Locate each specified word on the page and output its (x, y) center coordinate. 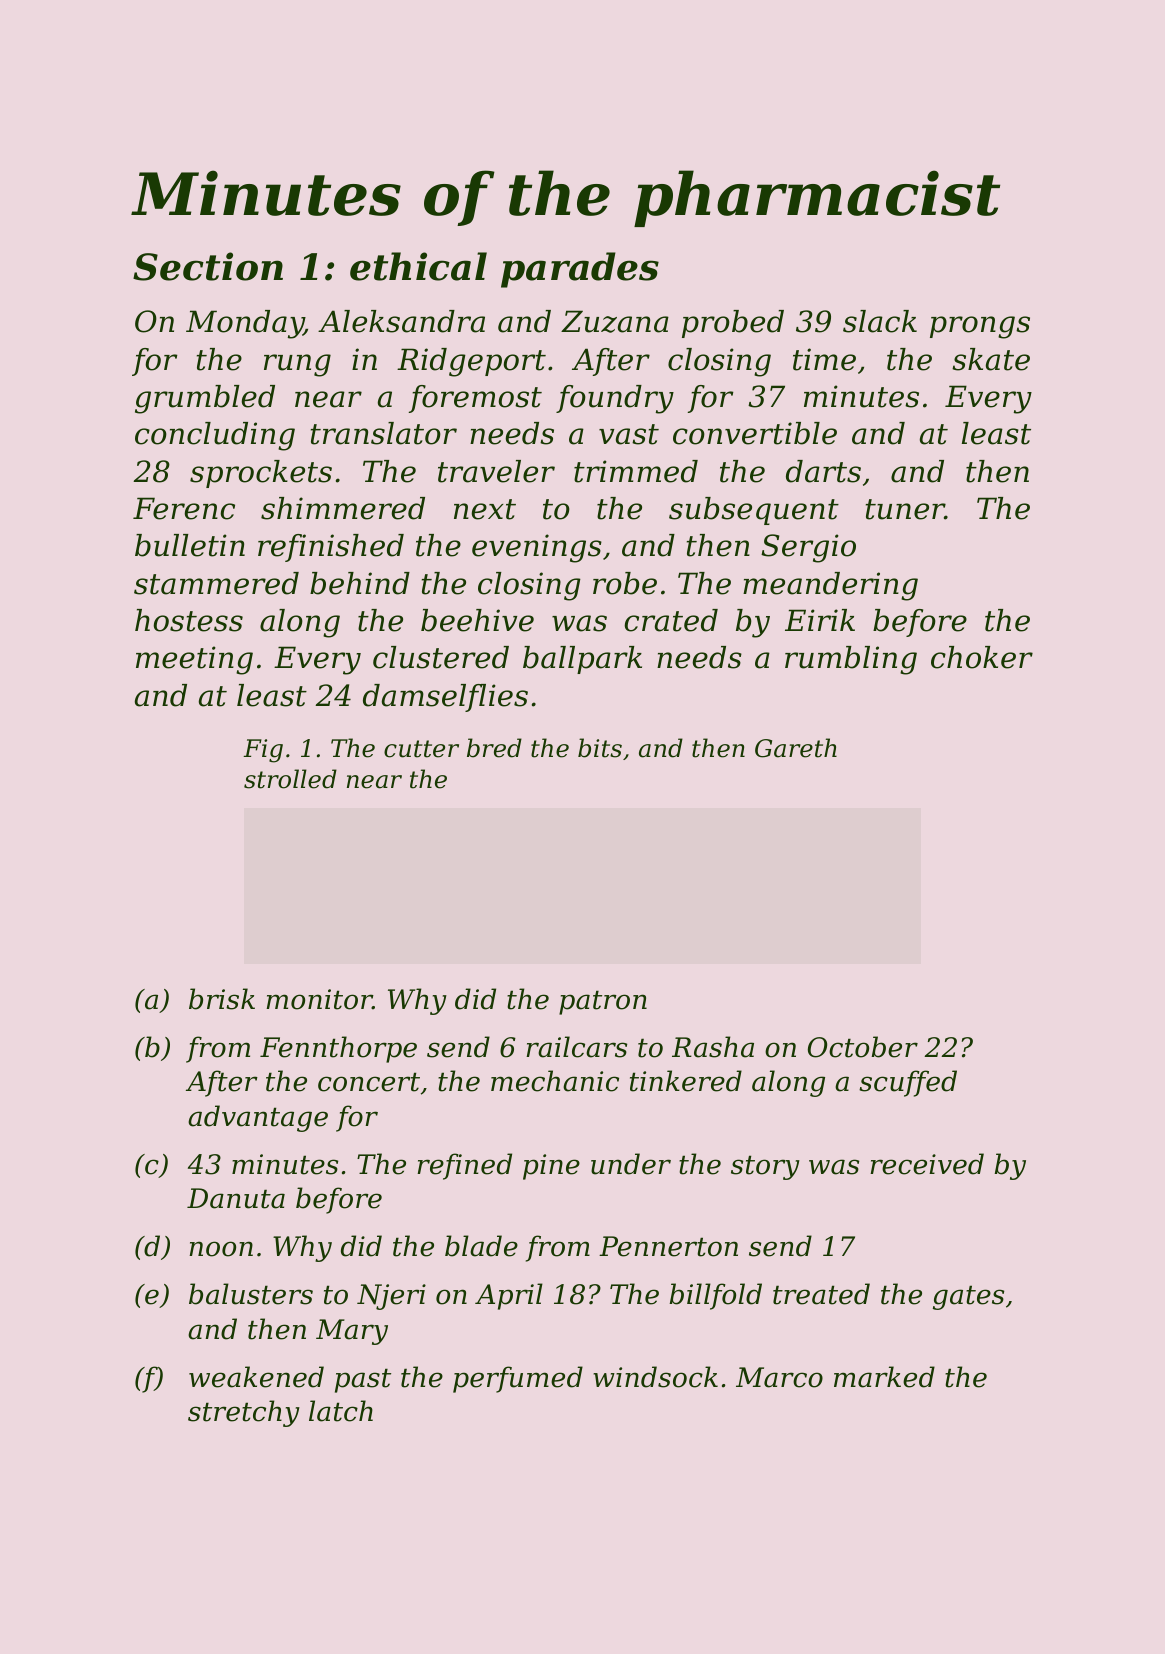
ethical (418, 266)
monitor (319, 999)
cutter (421, 749)
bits (600, 748)
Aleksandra (401, 321)
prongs (980, 327)
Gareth (796, 748)
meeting (194, 660)
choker (982, 657)
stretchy (244, 1413)
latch (341, 1411)
